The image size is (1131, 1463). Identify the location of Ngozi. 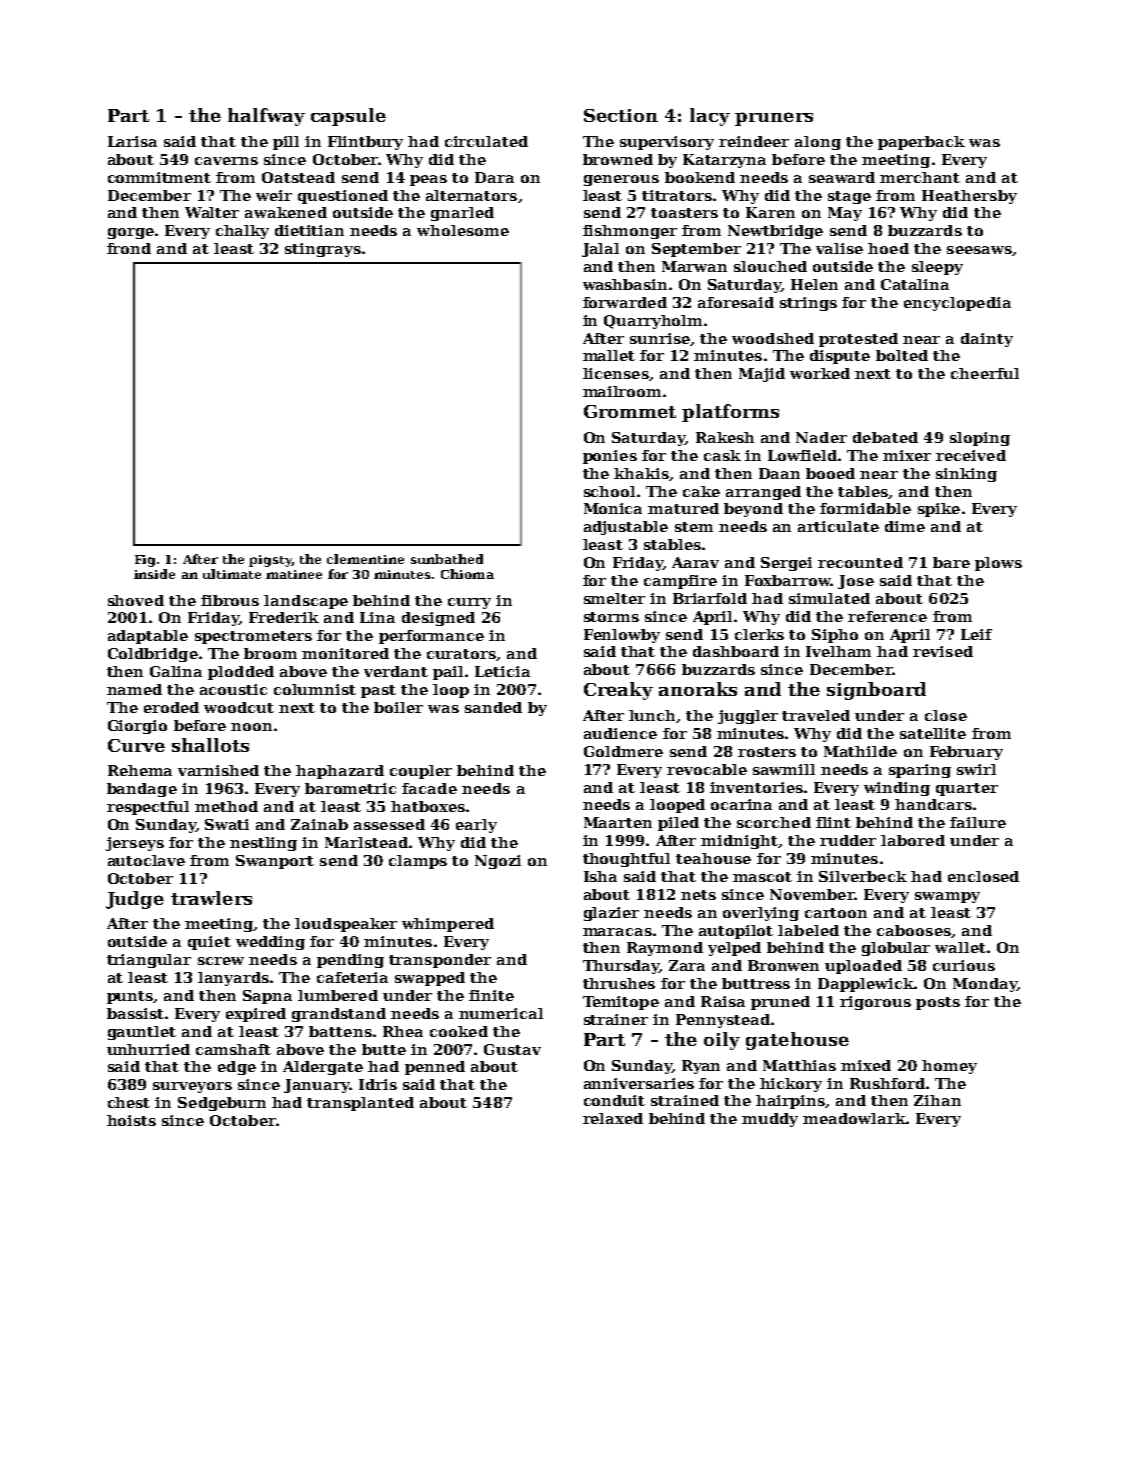
(498, 862).
